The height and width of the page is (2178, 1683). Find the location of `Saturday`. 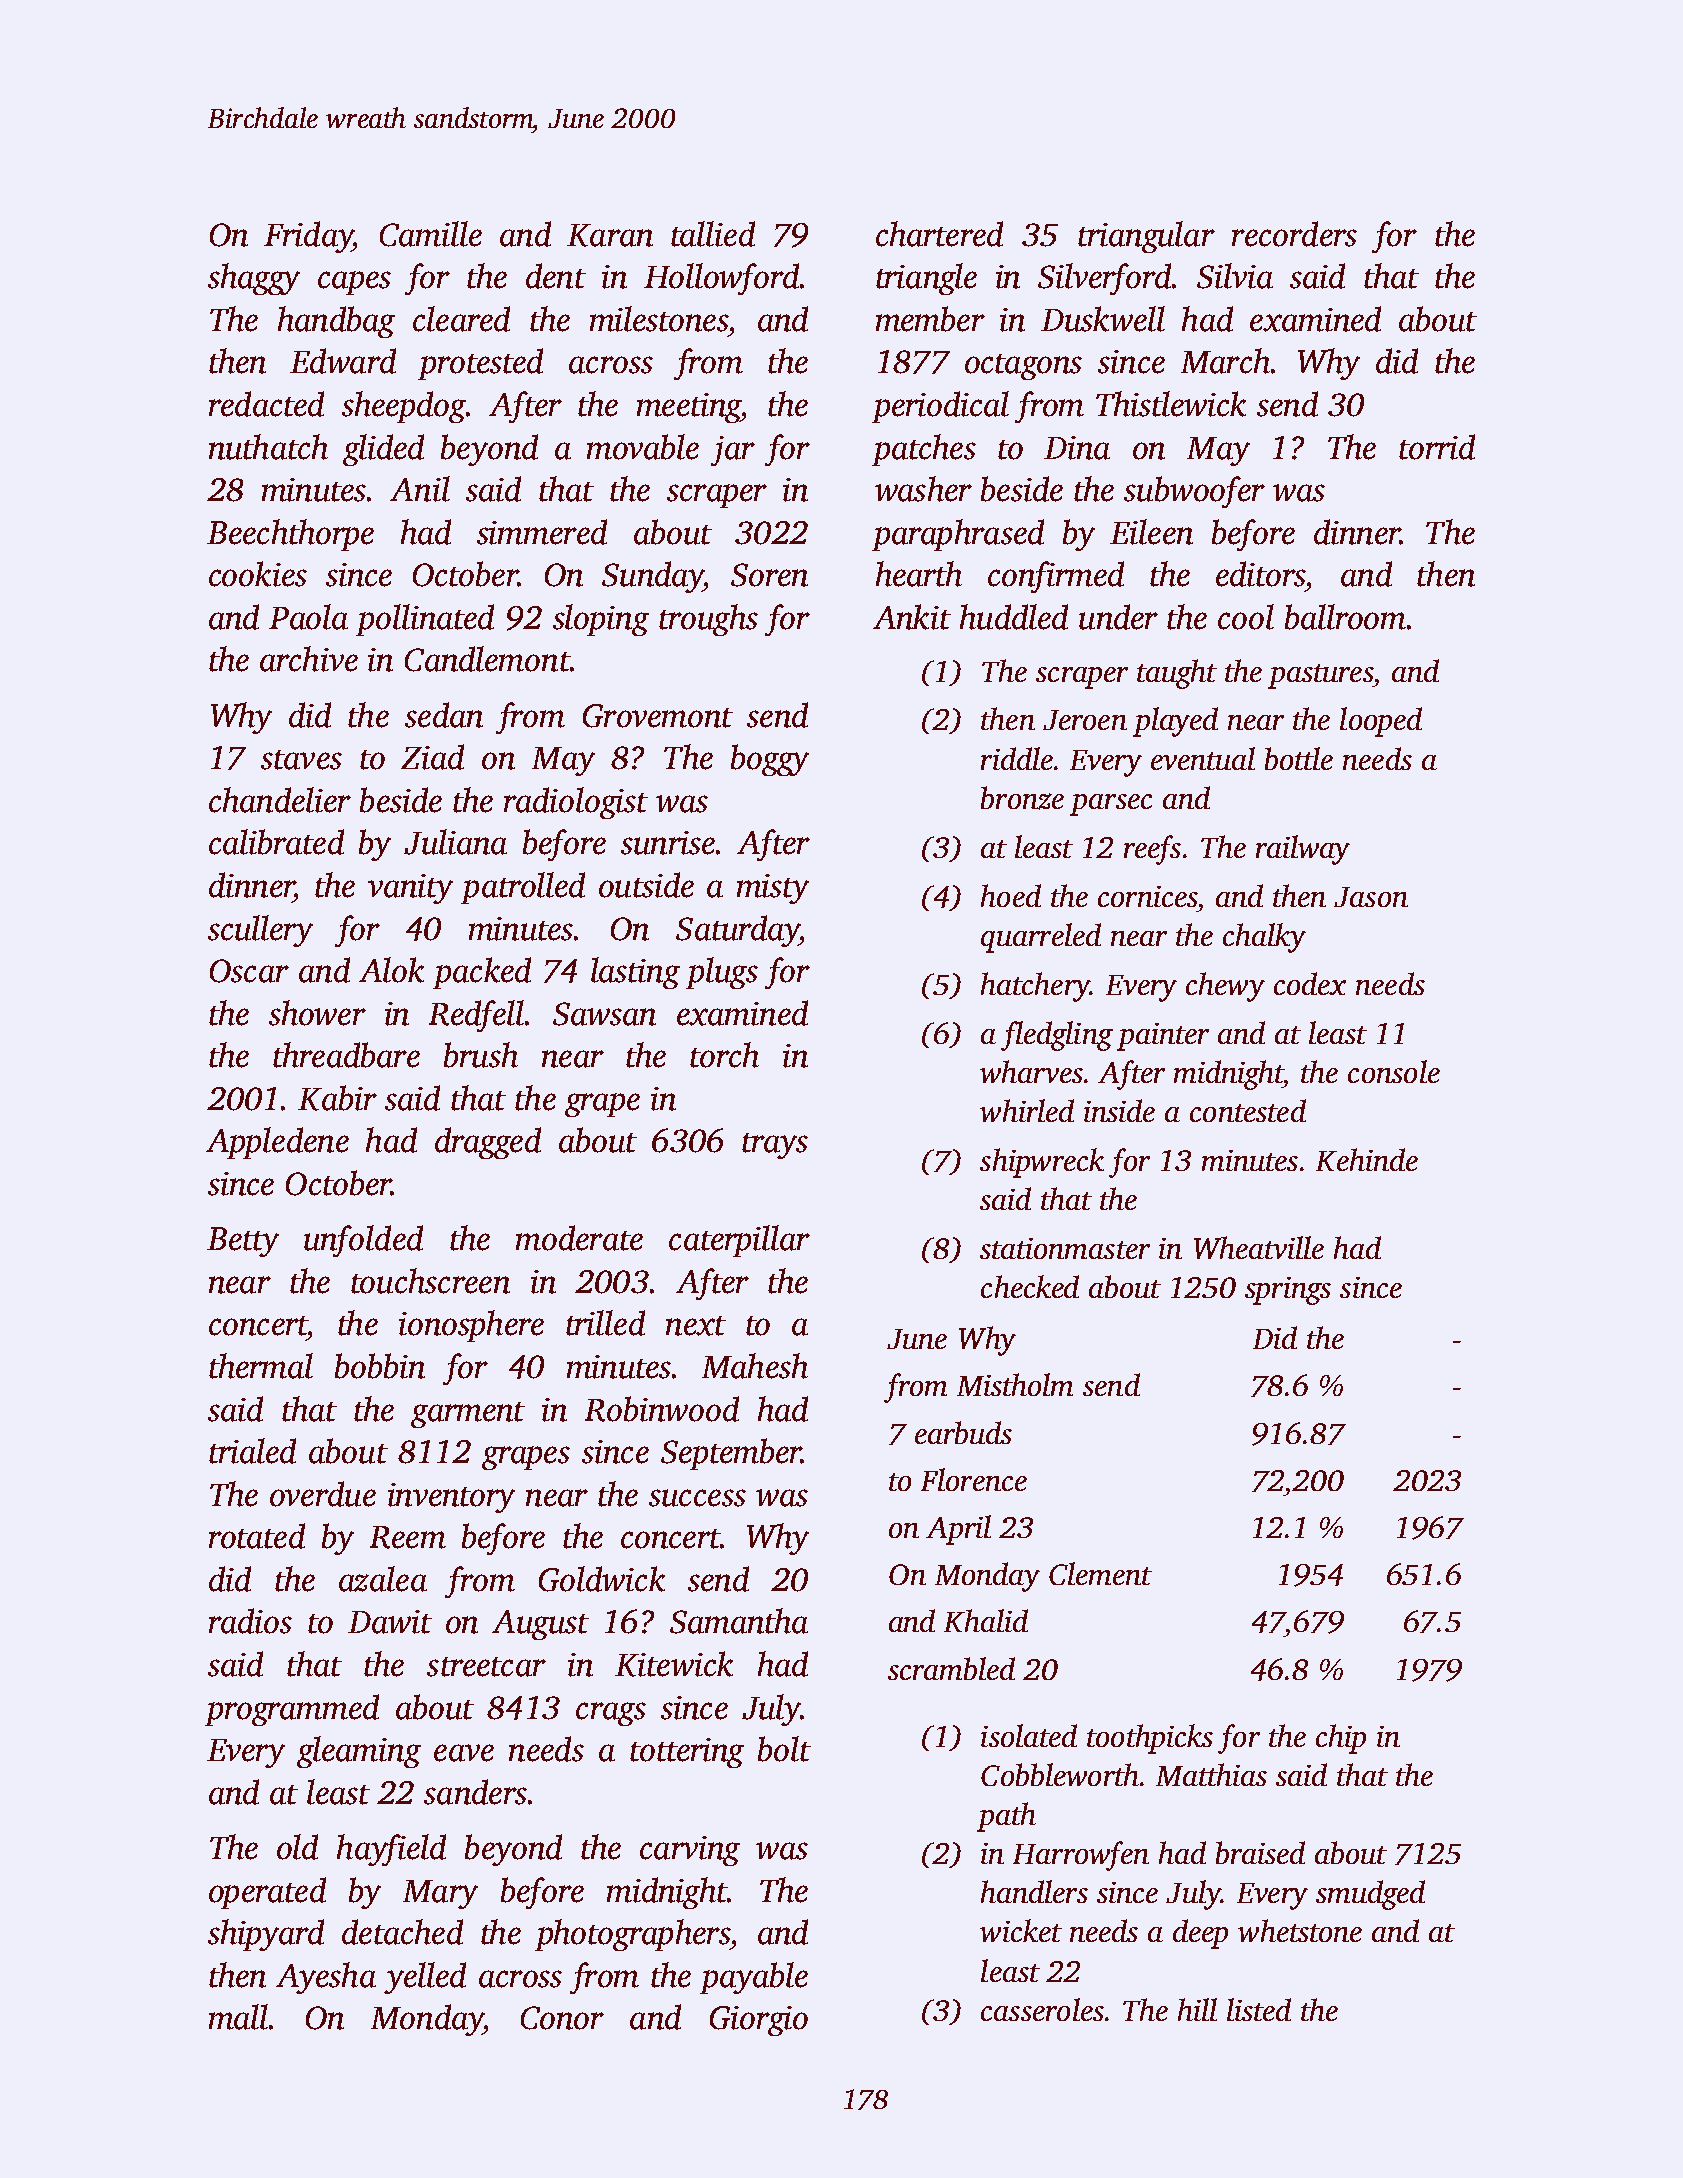

Saturday is located at coordinates (738, 931).
